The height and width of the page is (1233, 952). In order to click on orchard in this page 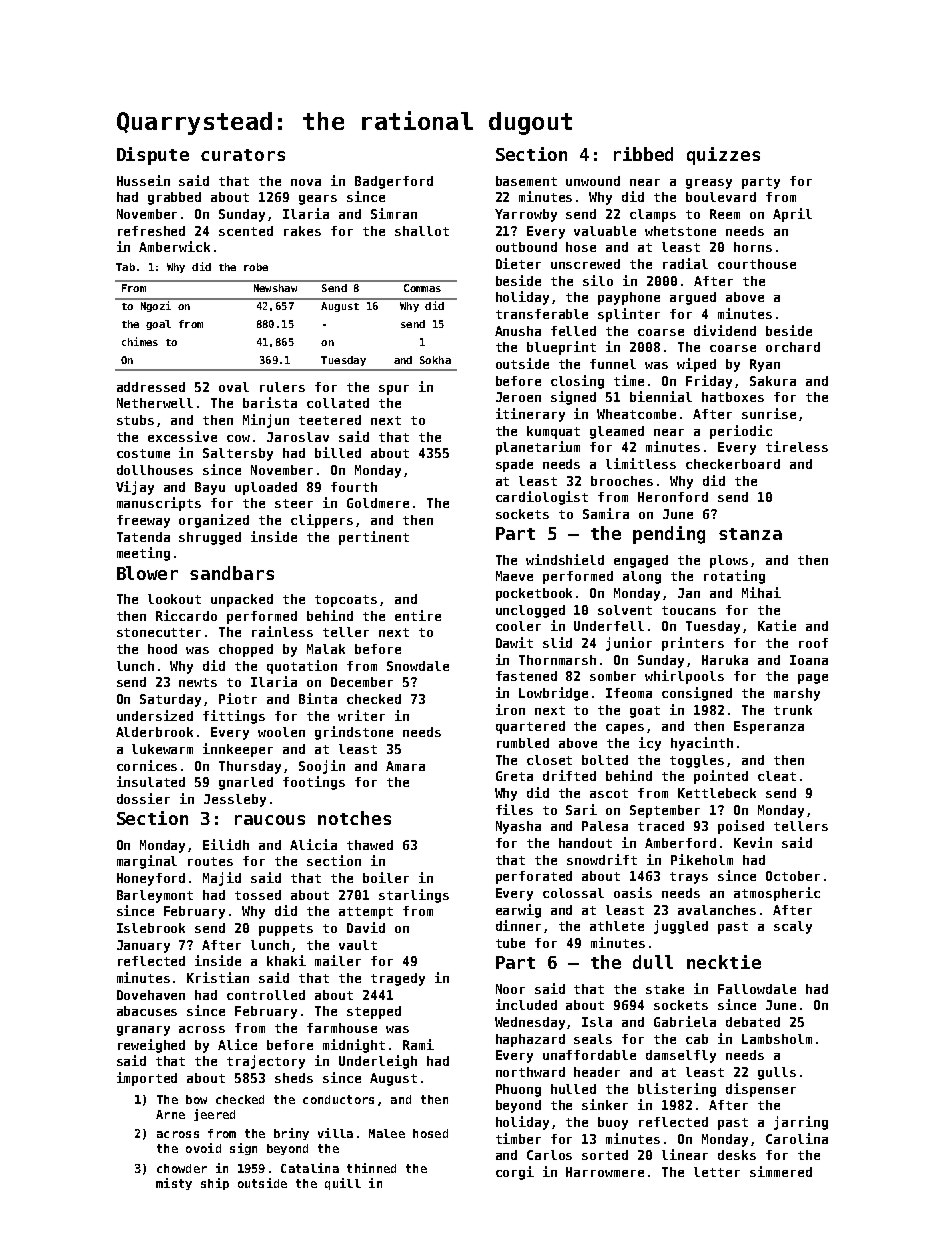, I will do `click(793, 347)`.
